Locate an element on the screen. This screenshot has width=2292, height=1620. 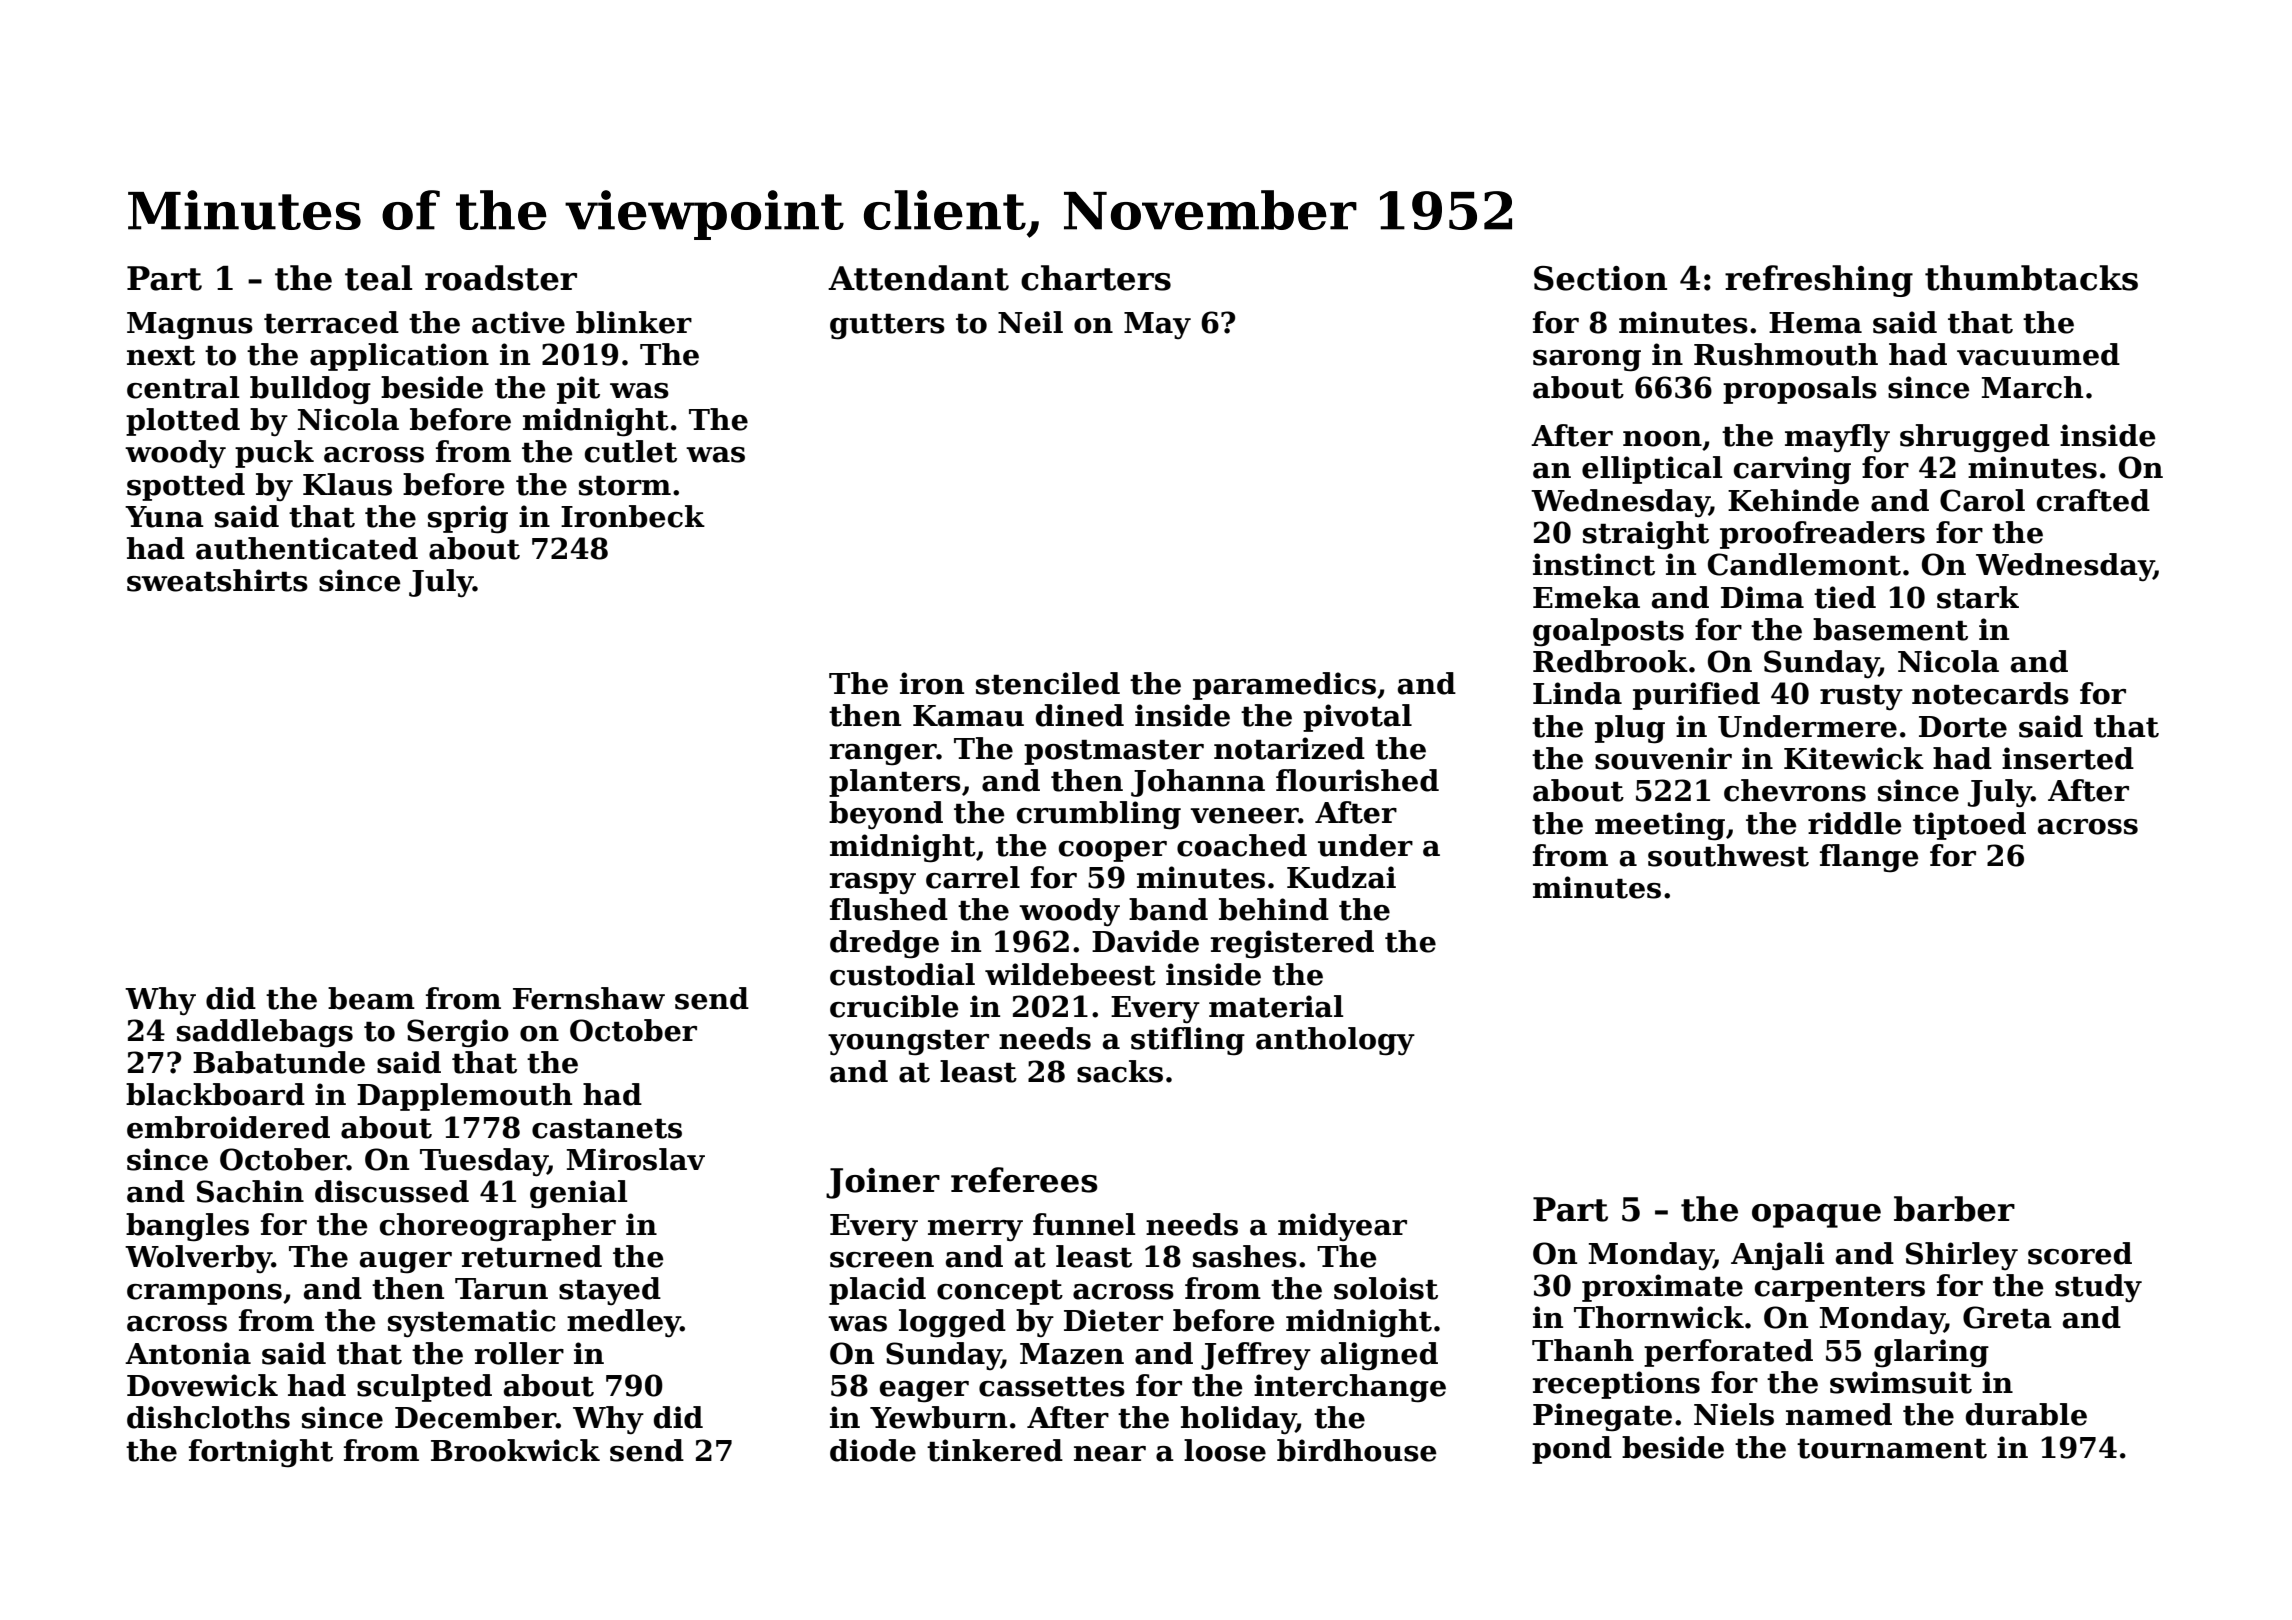
ranger is located at coordinates (883, 755).
